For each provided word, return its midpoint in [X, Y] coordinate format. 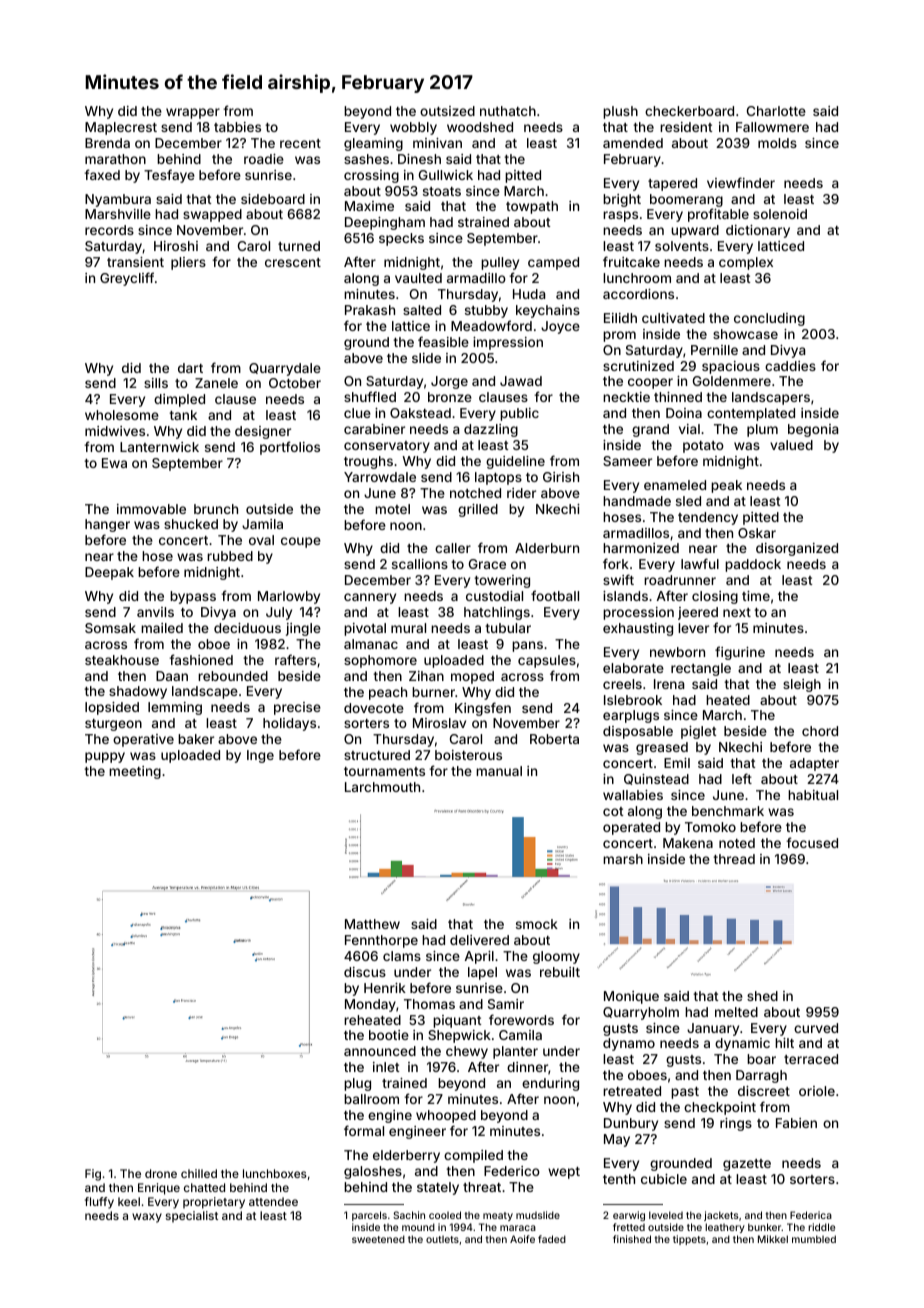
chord [820, 731]
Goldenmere [732, 381]
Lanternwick [159, 447]
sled [688, 501]
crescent [293, 262]
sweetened [378, 1239]
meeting [135, 772]
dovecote [374, 708]
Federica [811, 1215]
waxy [147, 1218]
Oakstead [420, 413]
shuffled [370, 396]
